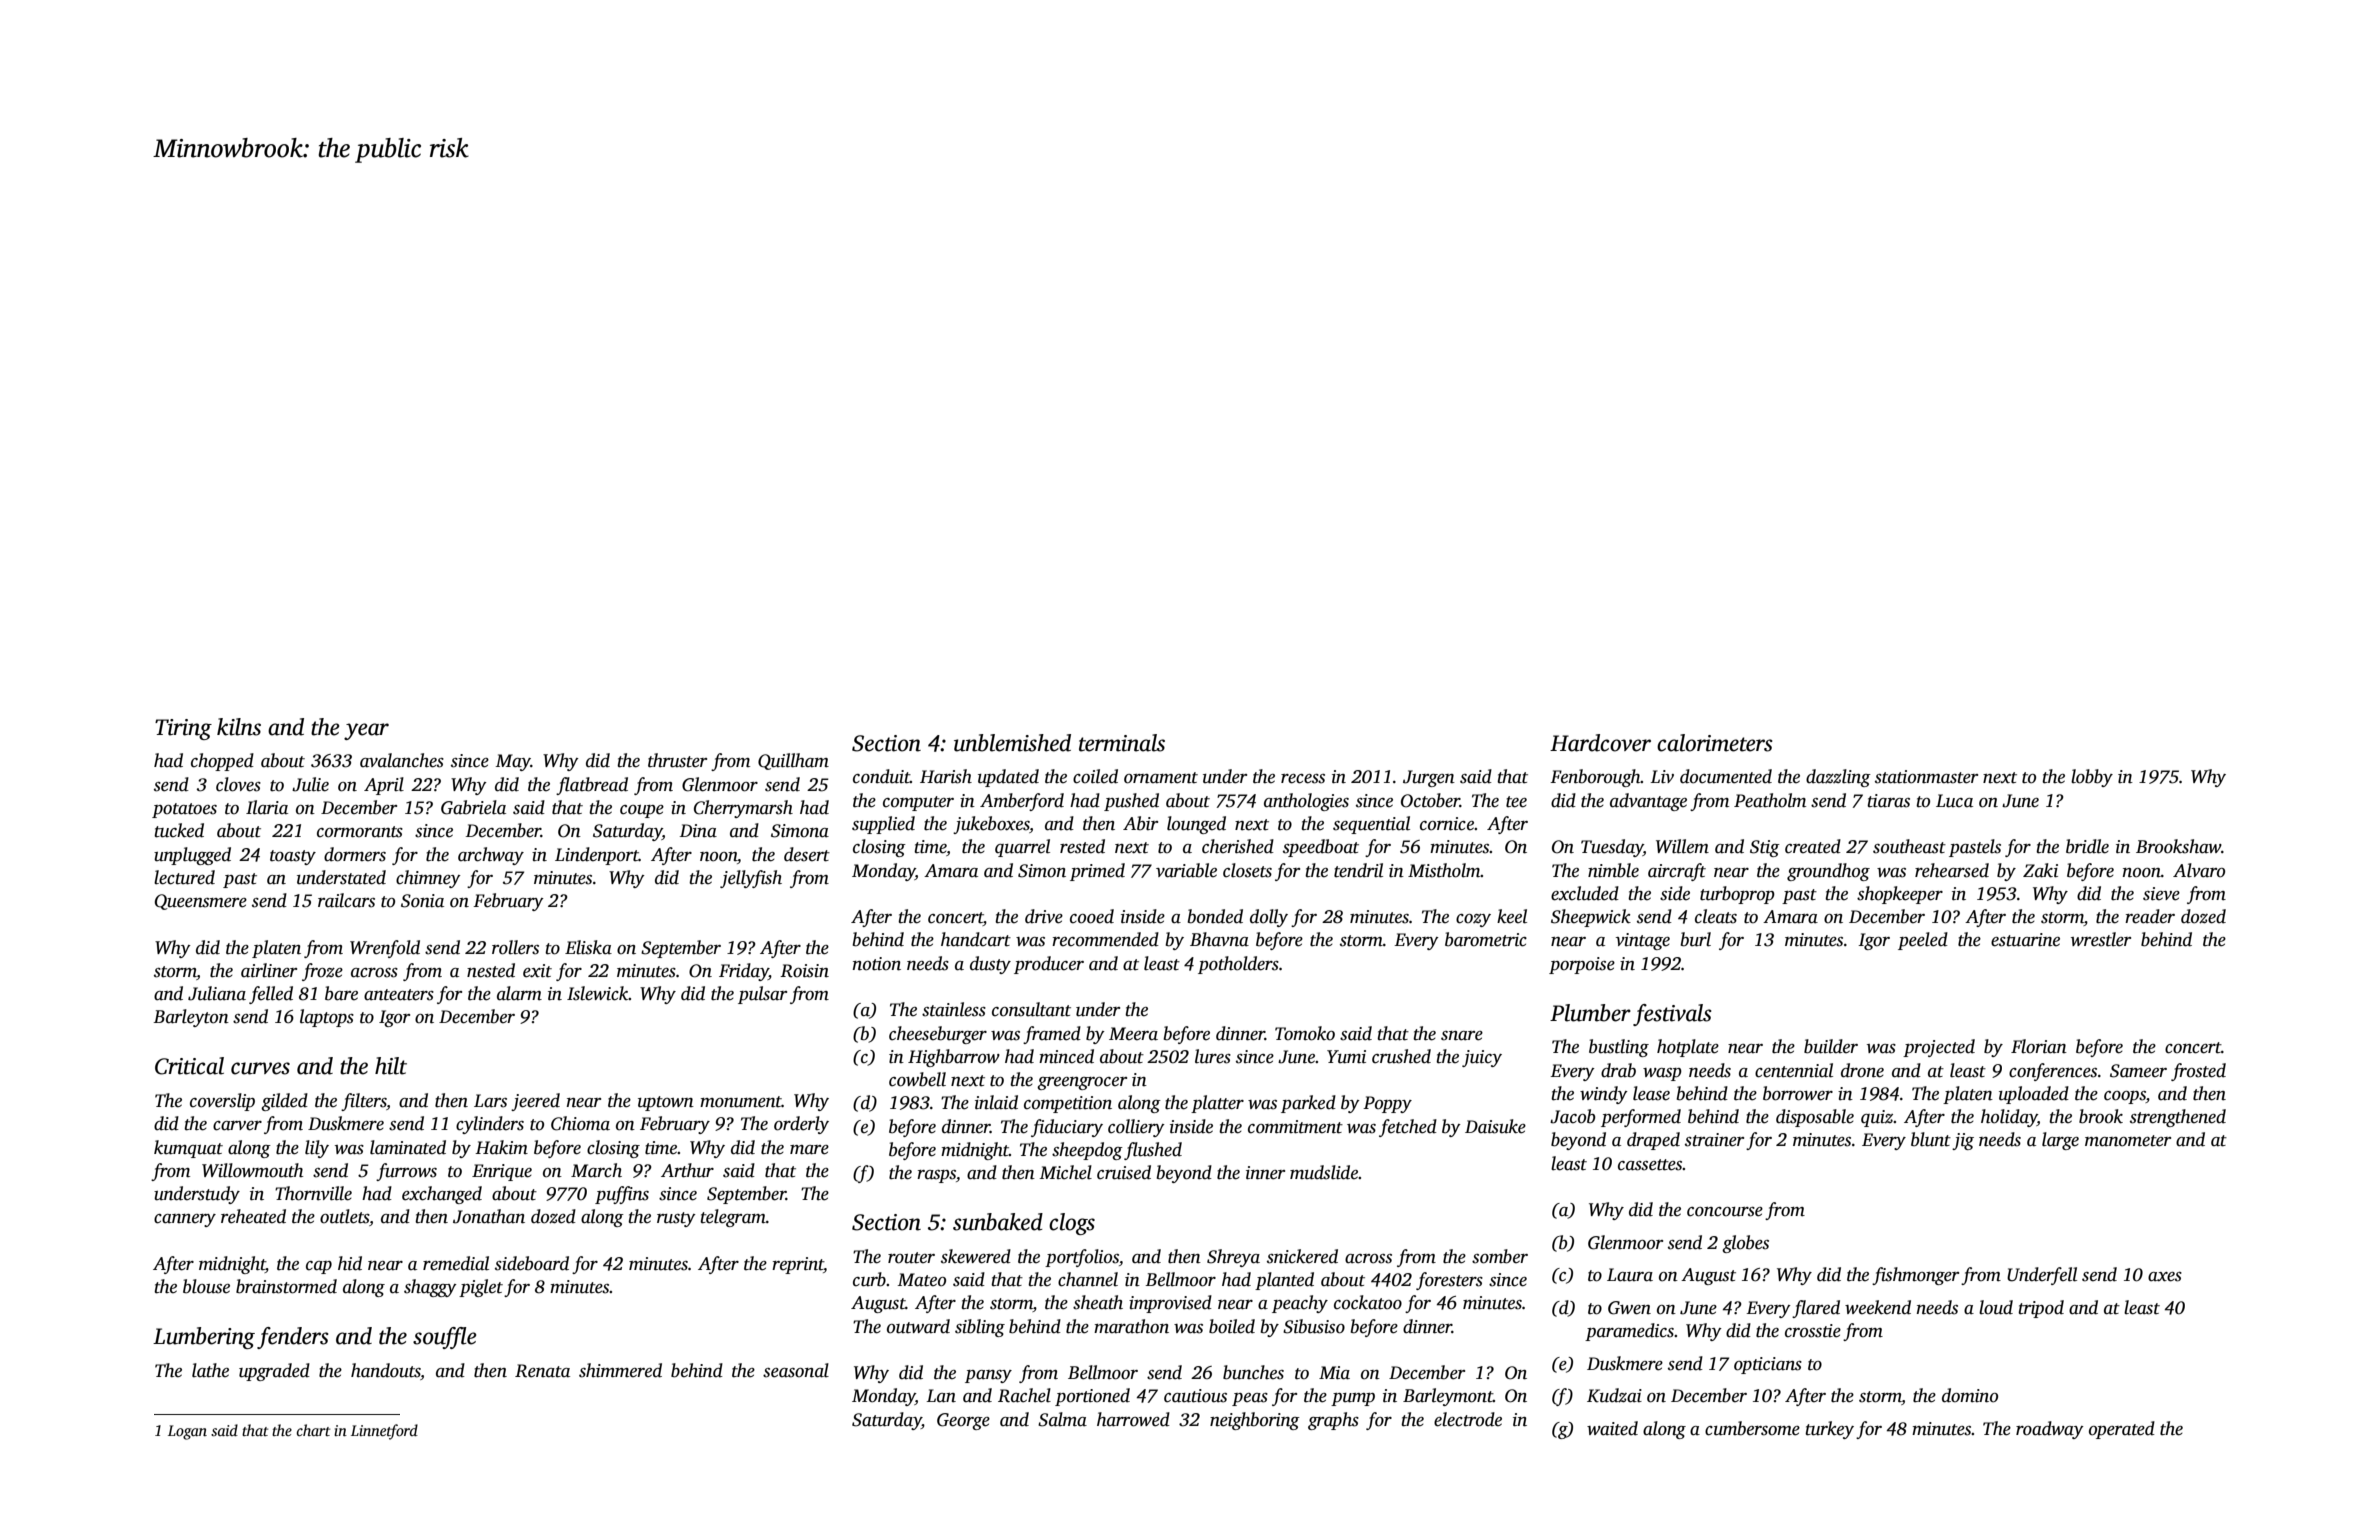  Describe the element at coordinates (313, 1193) in the page. I see `Thornville` at that location.
